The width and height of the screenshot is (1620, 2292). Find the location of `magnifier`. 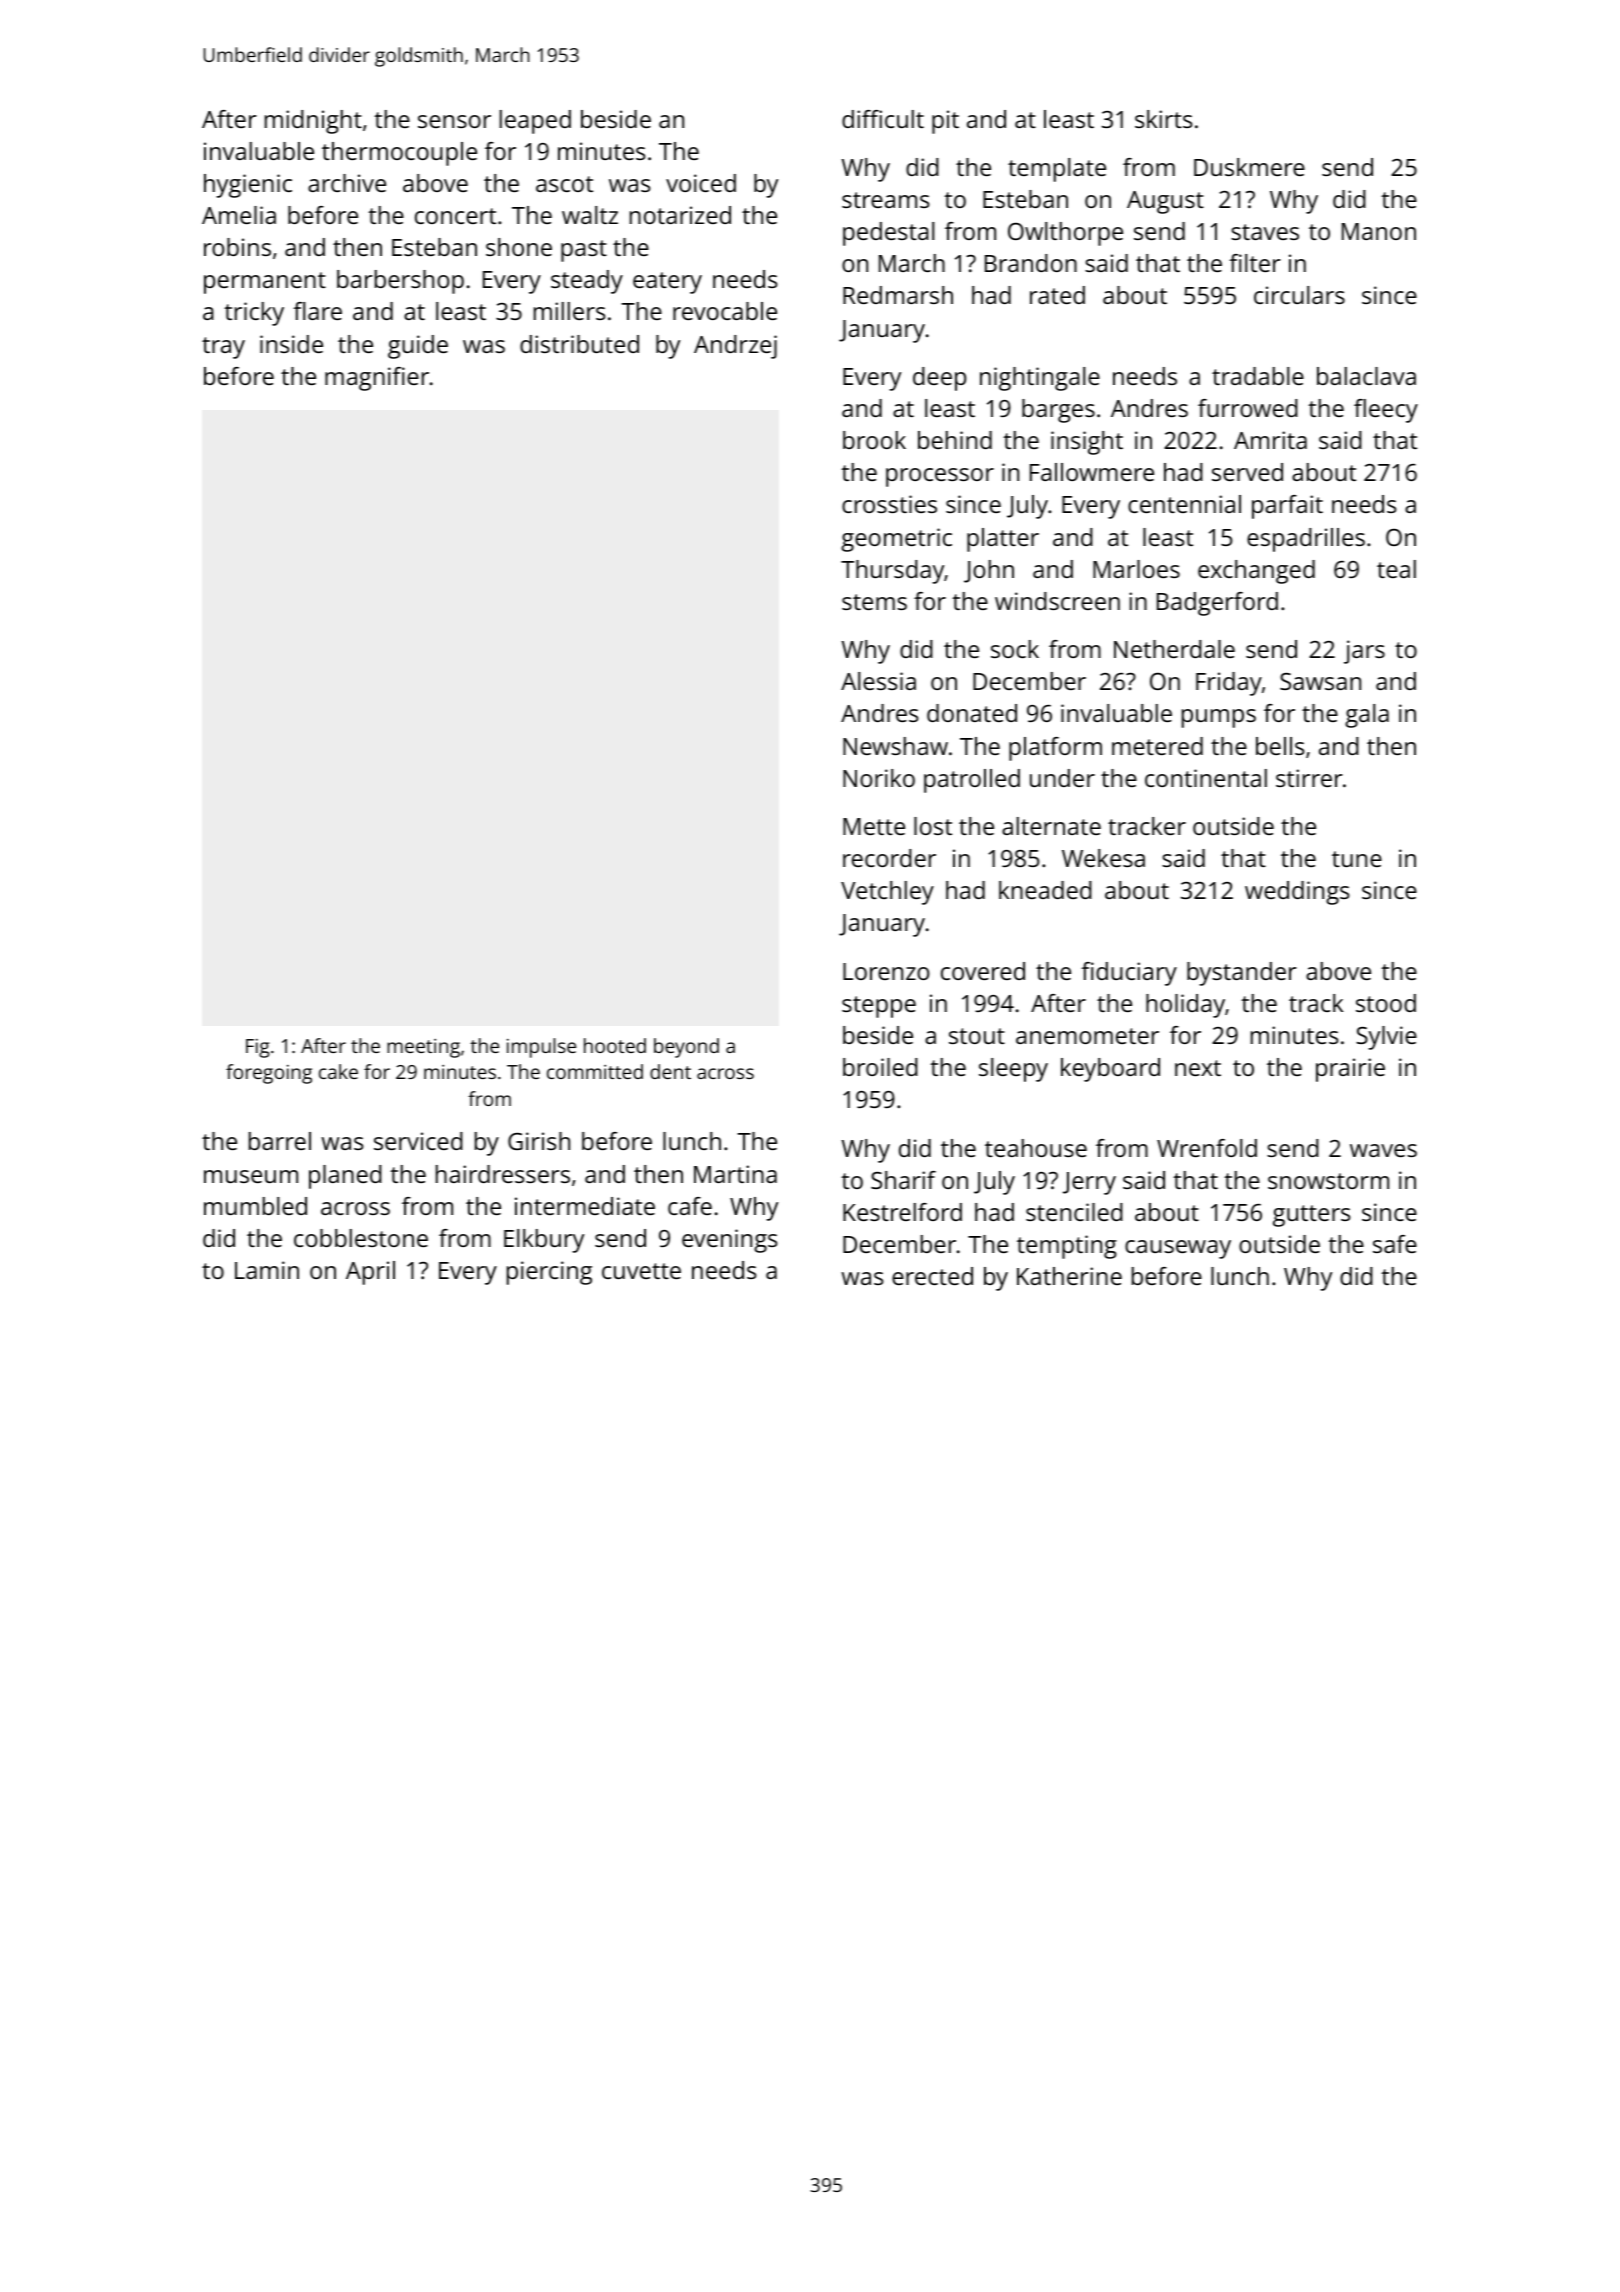

magnifier is located at coordinates (377, 379).
